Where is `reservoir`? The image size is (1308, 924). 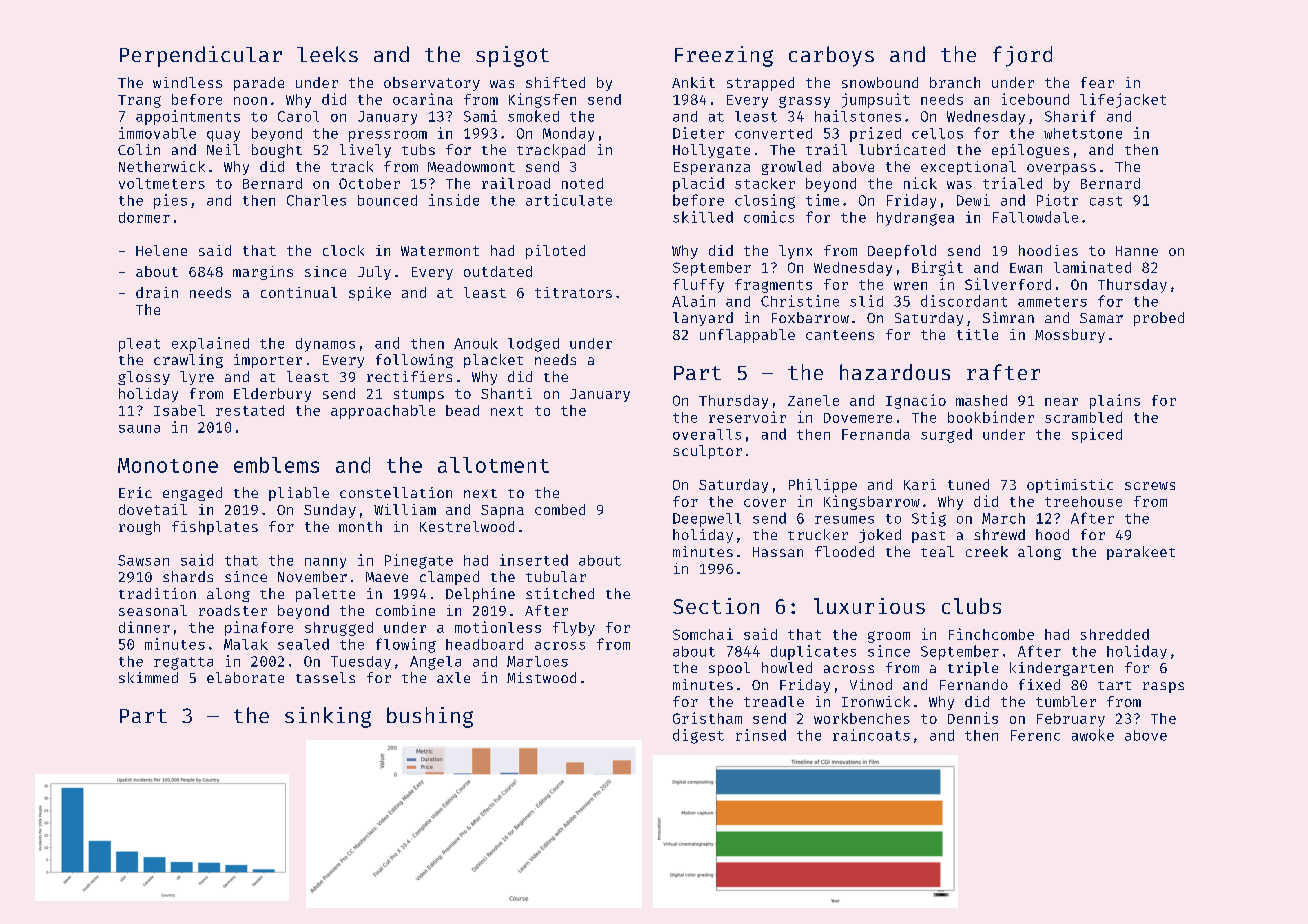
reservoir is located at coordinates (747, 417).
